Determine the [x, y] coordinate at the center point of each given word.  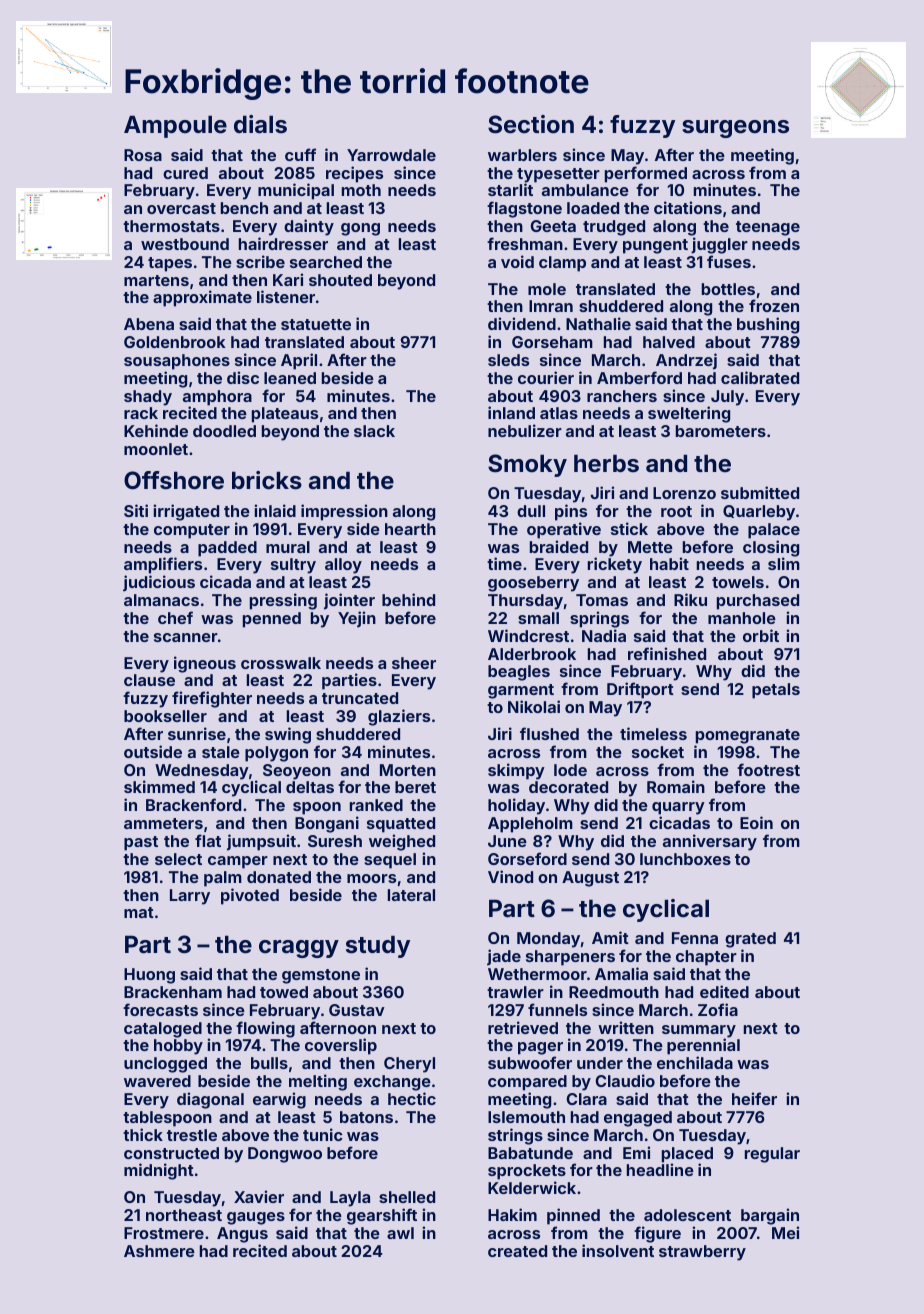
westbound [185, 244]
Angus [242, 1235]
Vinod [510, 876]
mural [288, 547]
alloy [343, 566]
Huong [149, 976]
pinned [573, 1216]
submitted [760, 492]
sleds [508, 360]
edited [724, 991]
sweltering [689, 414]
